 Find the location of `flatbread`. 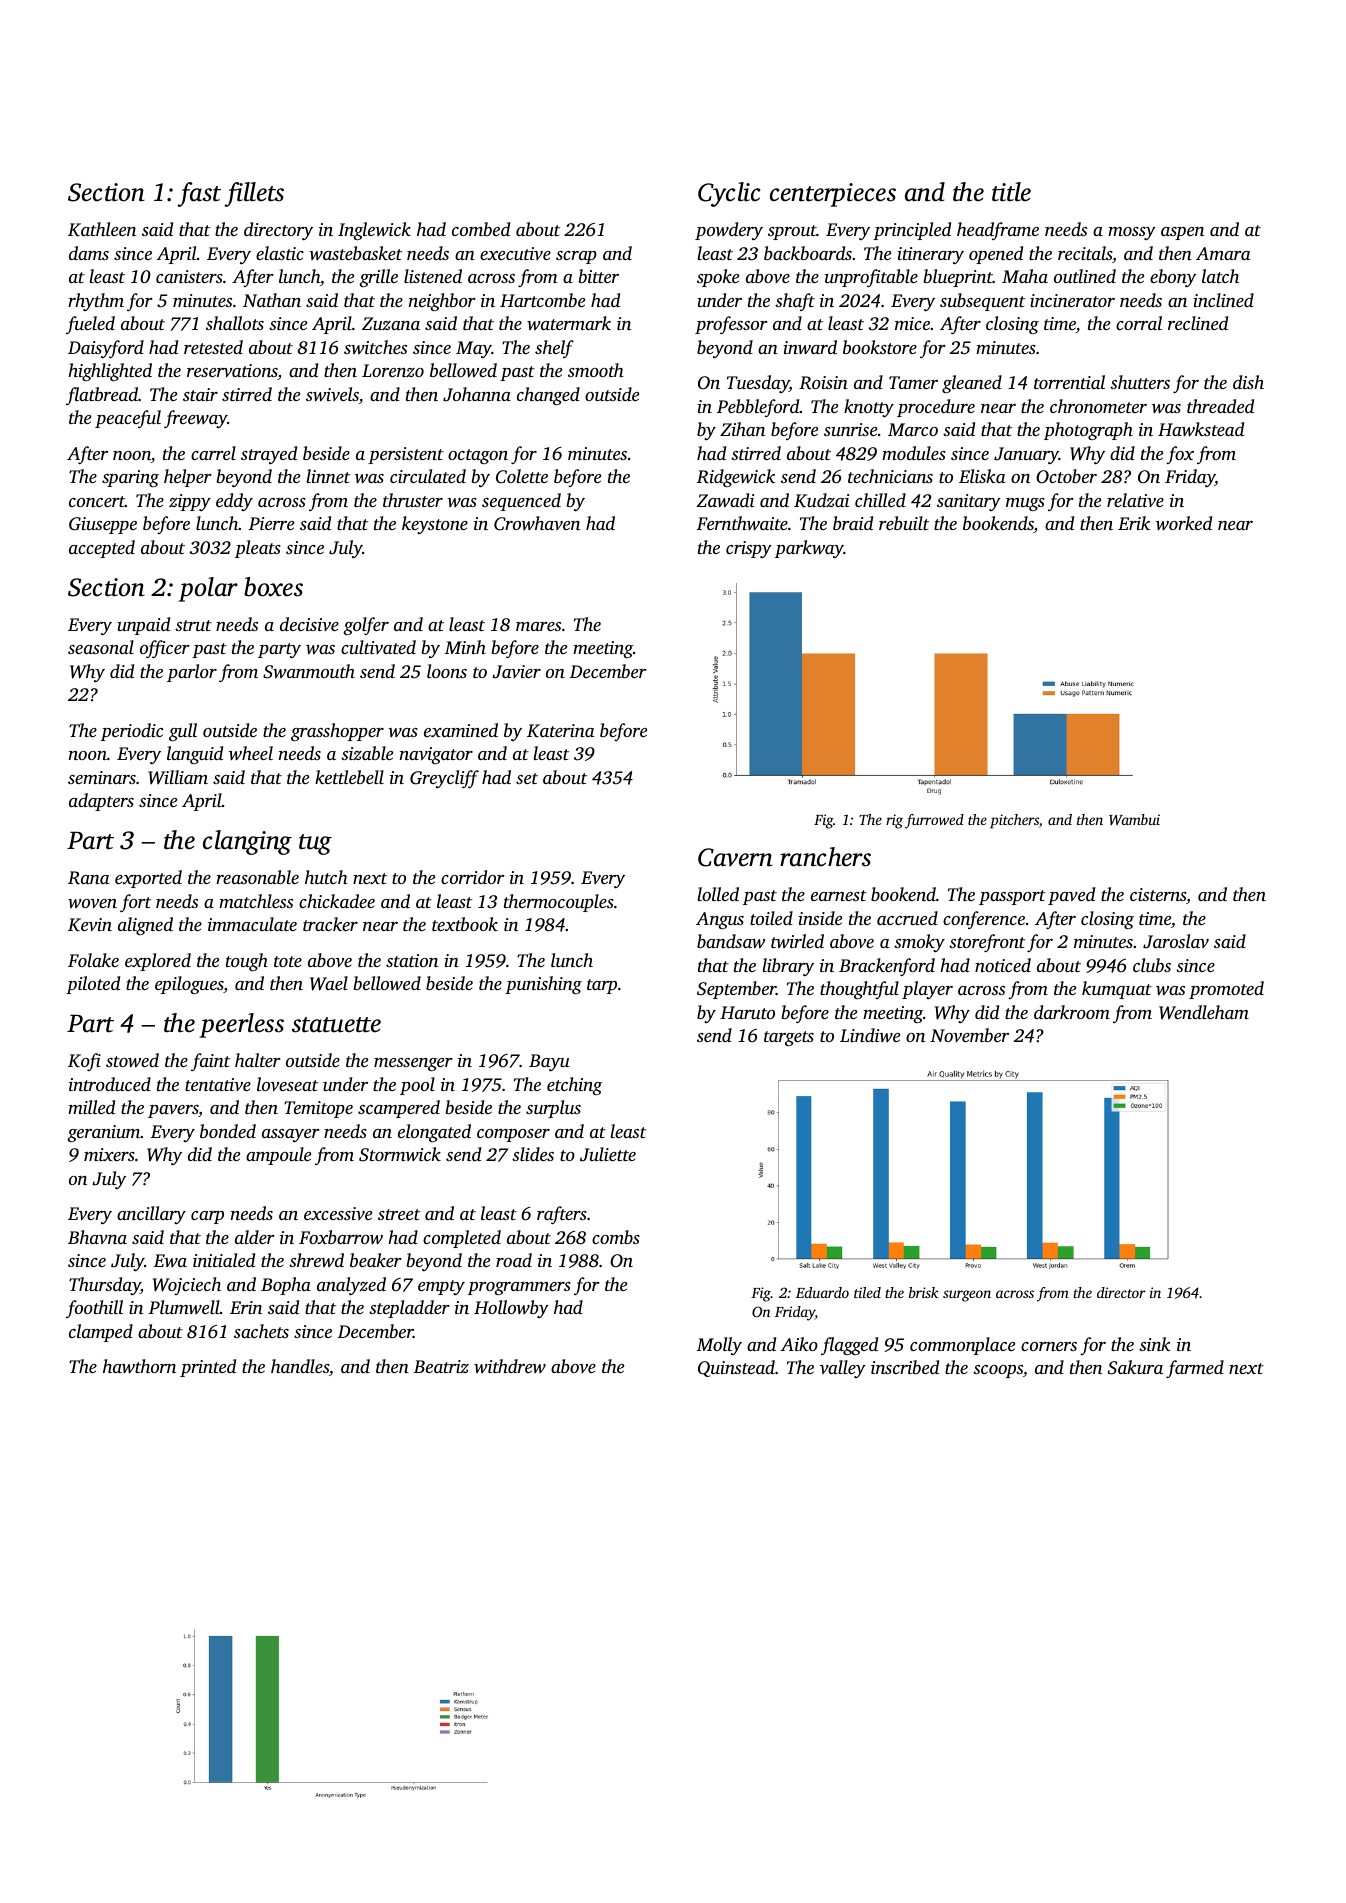

flatbread is located at coordinates (102, 396).
